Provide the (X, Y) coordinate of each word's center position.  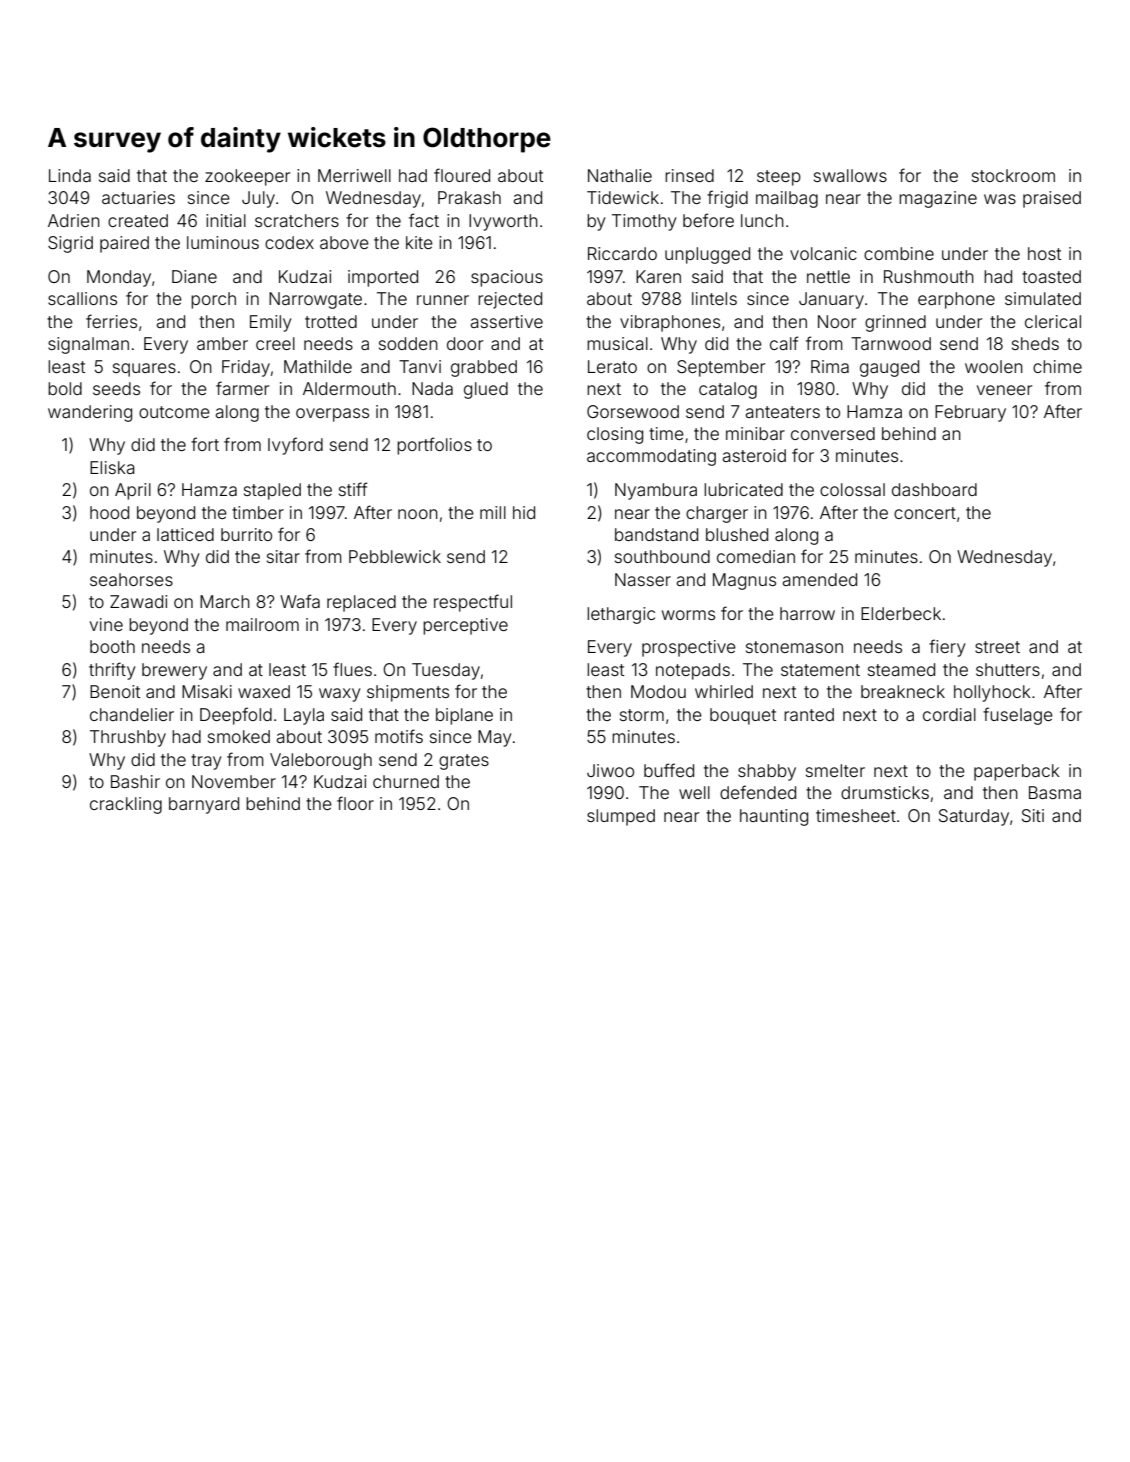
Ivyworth (503, 222)
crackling (126, 805)
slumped (621, 817)
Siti (1033, 815)
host (1044, 253)
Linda (70, 175)
